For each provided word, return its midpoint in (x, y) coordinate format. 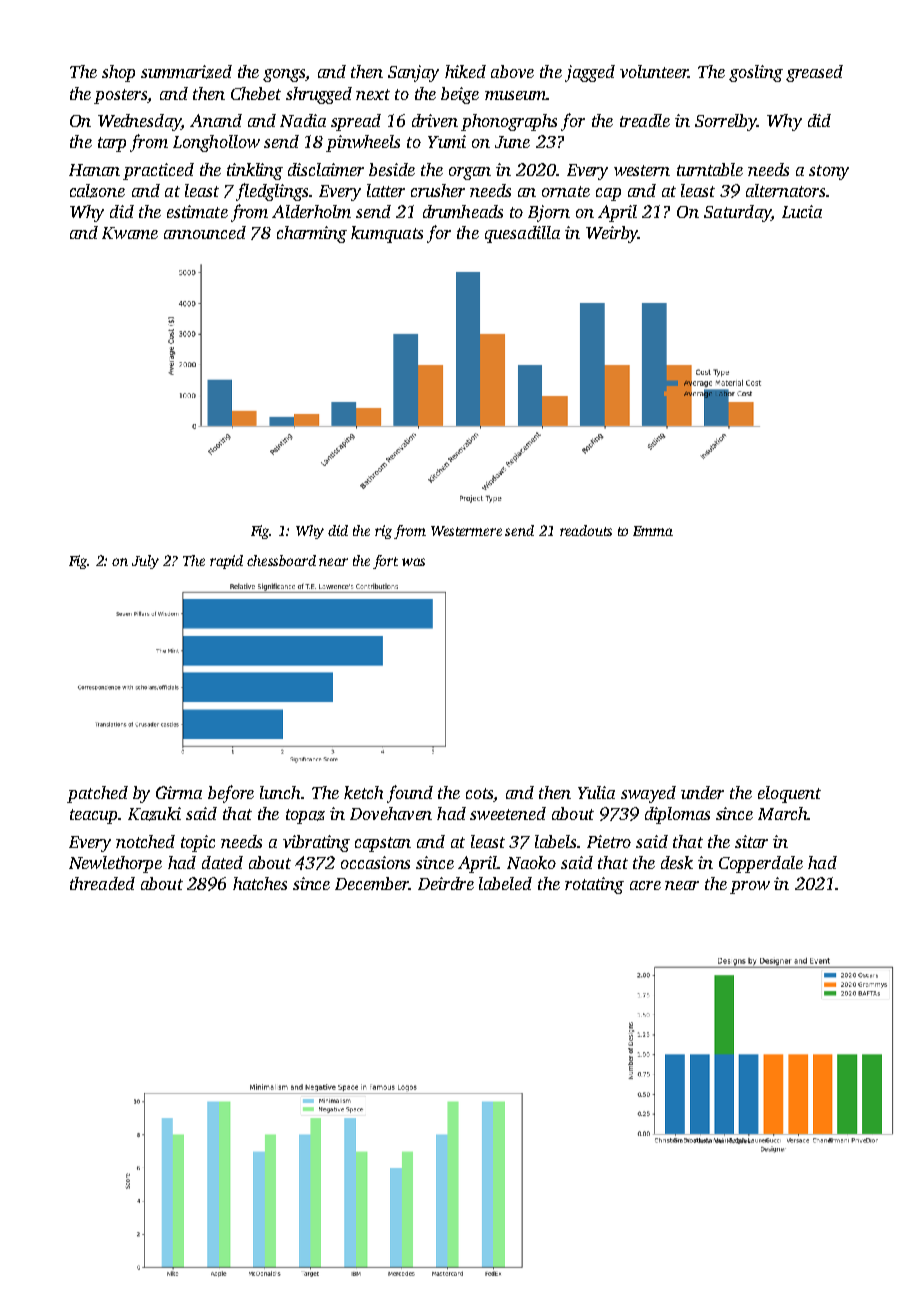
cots (480, 795)
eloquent (789, 794)
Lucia (802, 211)
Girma (179, 792)
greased (814, 73)
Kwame (130, 233)
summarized (186, 72)
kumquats (387, 234)
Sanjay (413, 73)
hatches (260, 883)
